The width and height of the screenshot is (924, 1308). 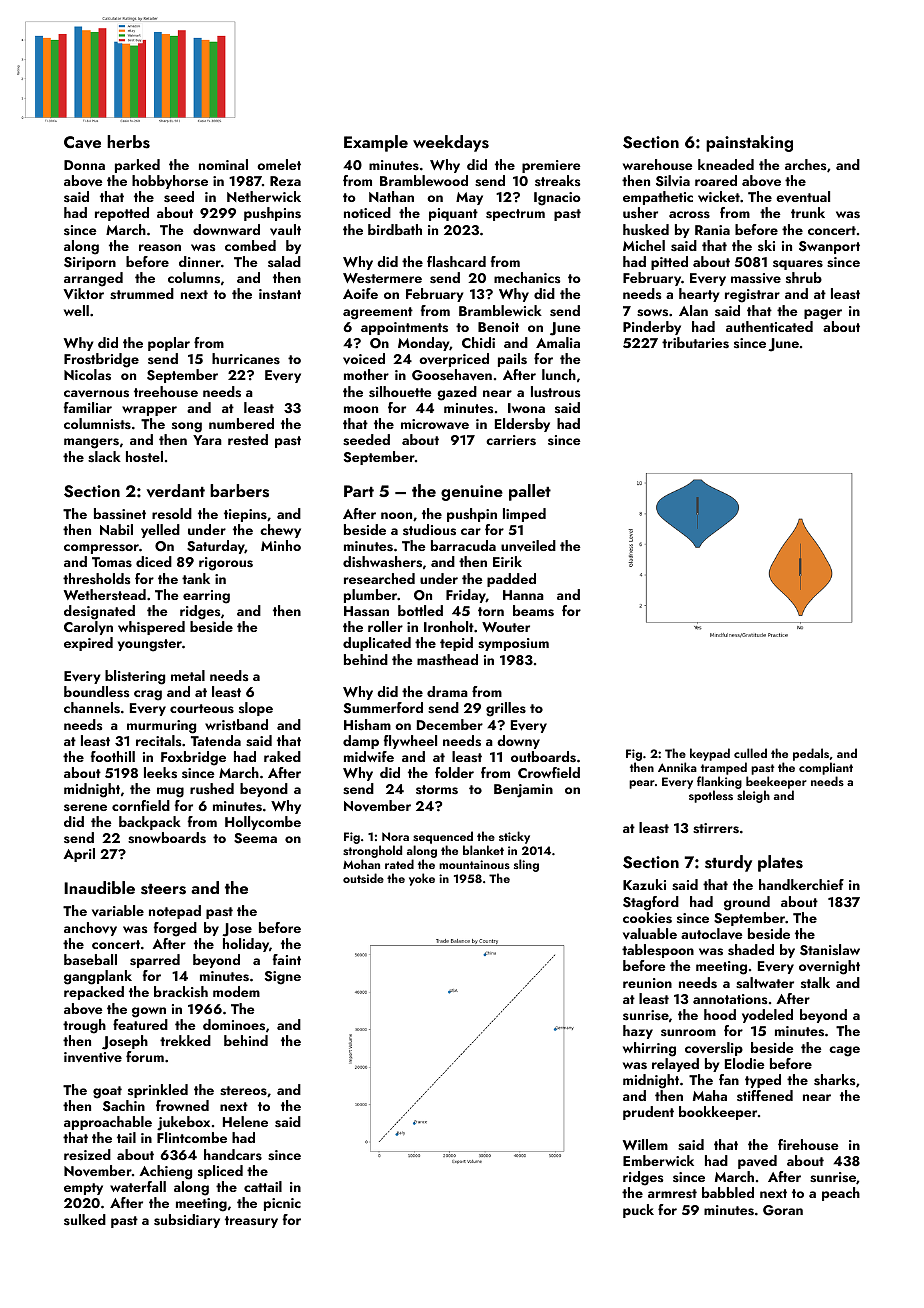 What do you see at coordinates (726, 164) in the screenshot?
I see `kneaded` at bounding box center [726, 164].
